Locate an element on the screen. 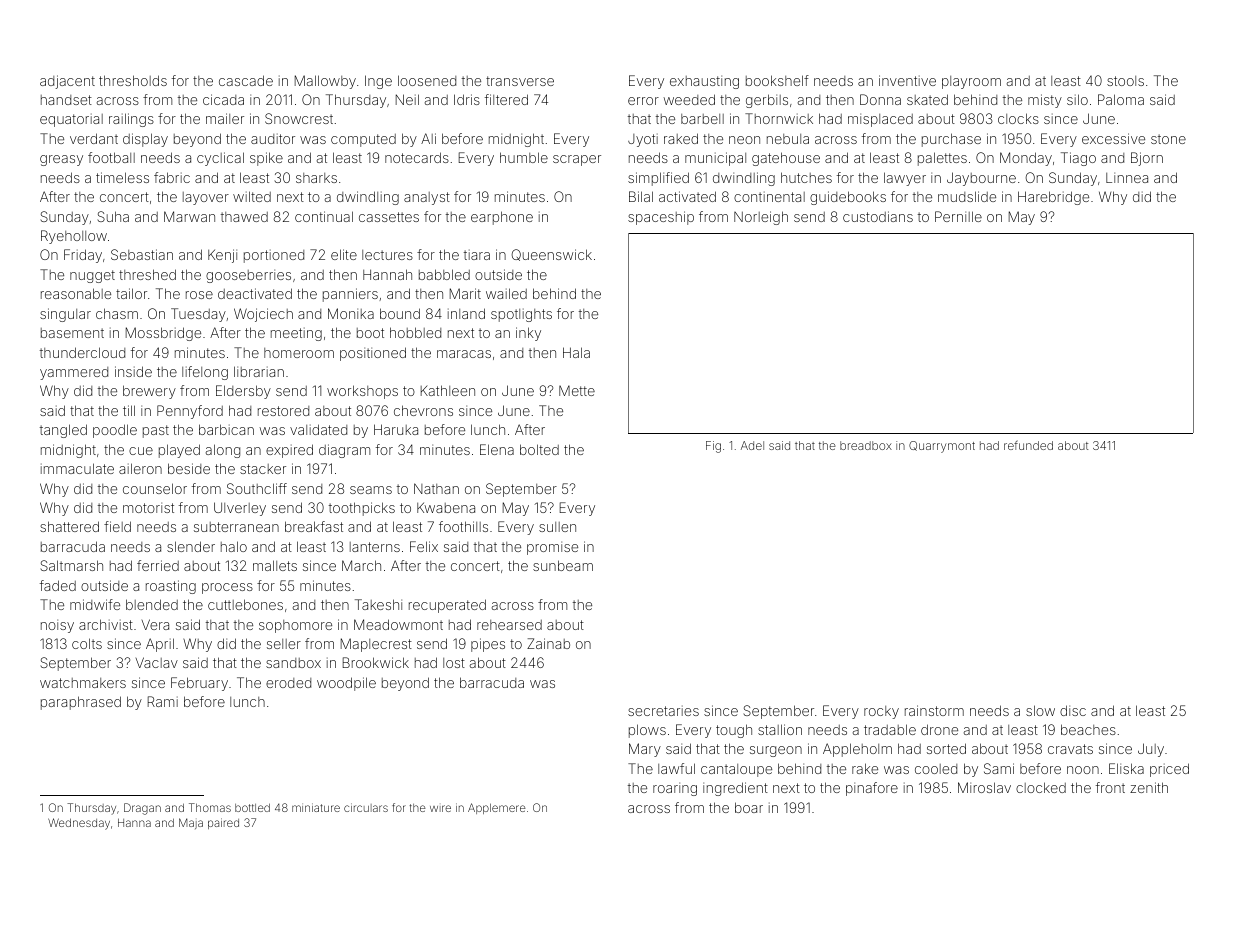 This screenshot has width=1233, height=952. tiara is located at coordinates (477, 255).
